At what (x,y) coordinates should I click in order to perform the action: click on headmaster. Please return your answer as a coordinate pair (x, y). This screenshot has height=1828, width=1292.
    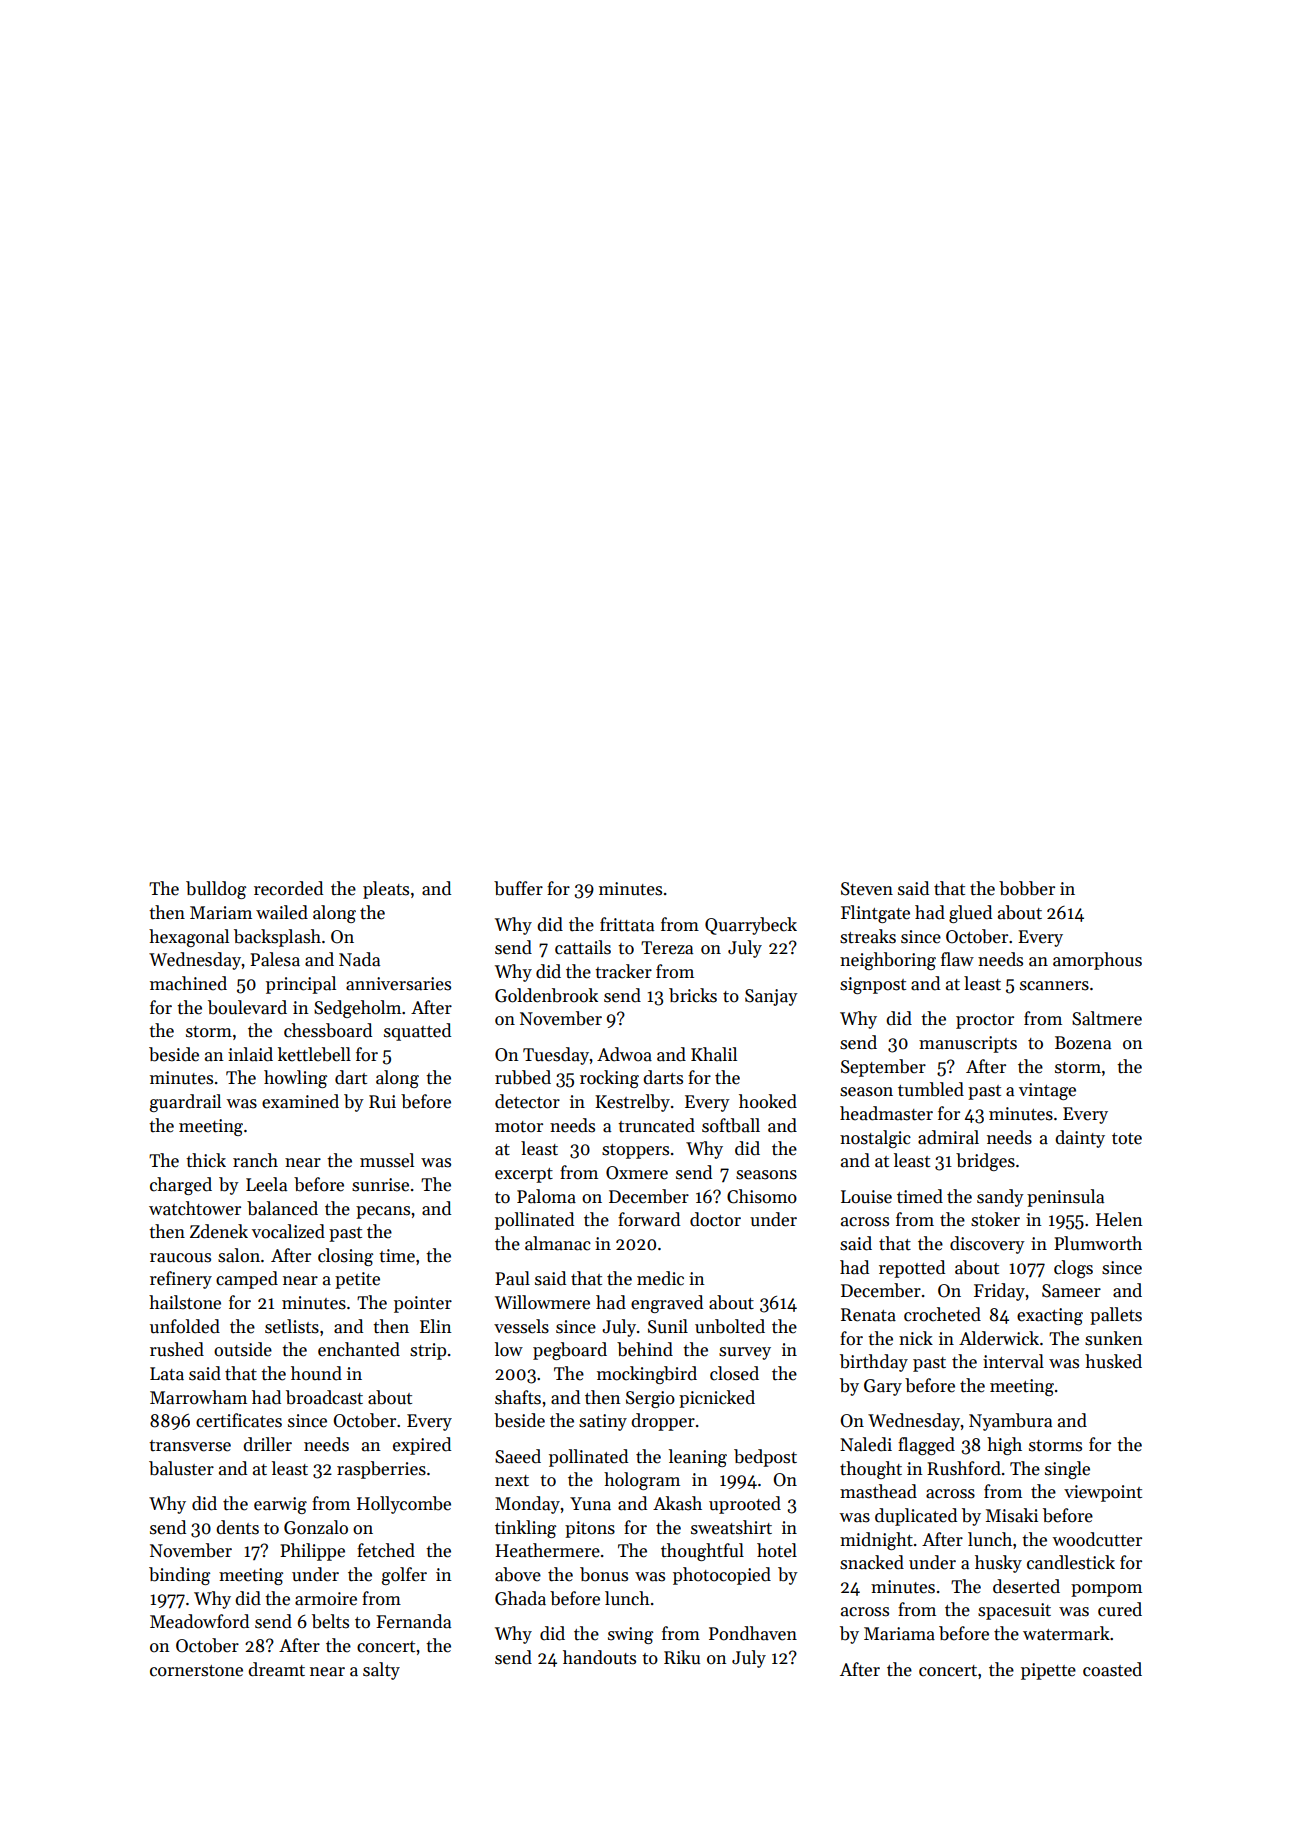
    Looking at the image, I should click on (886, 1113).
